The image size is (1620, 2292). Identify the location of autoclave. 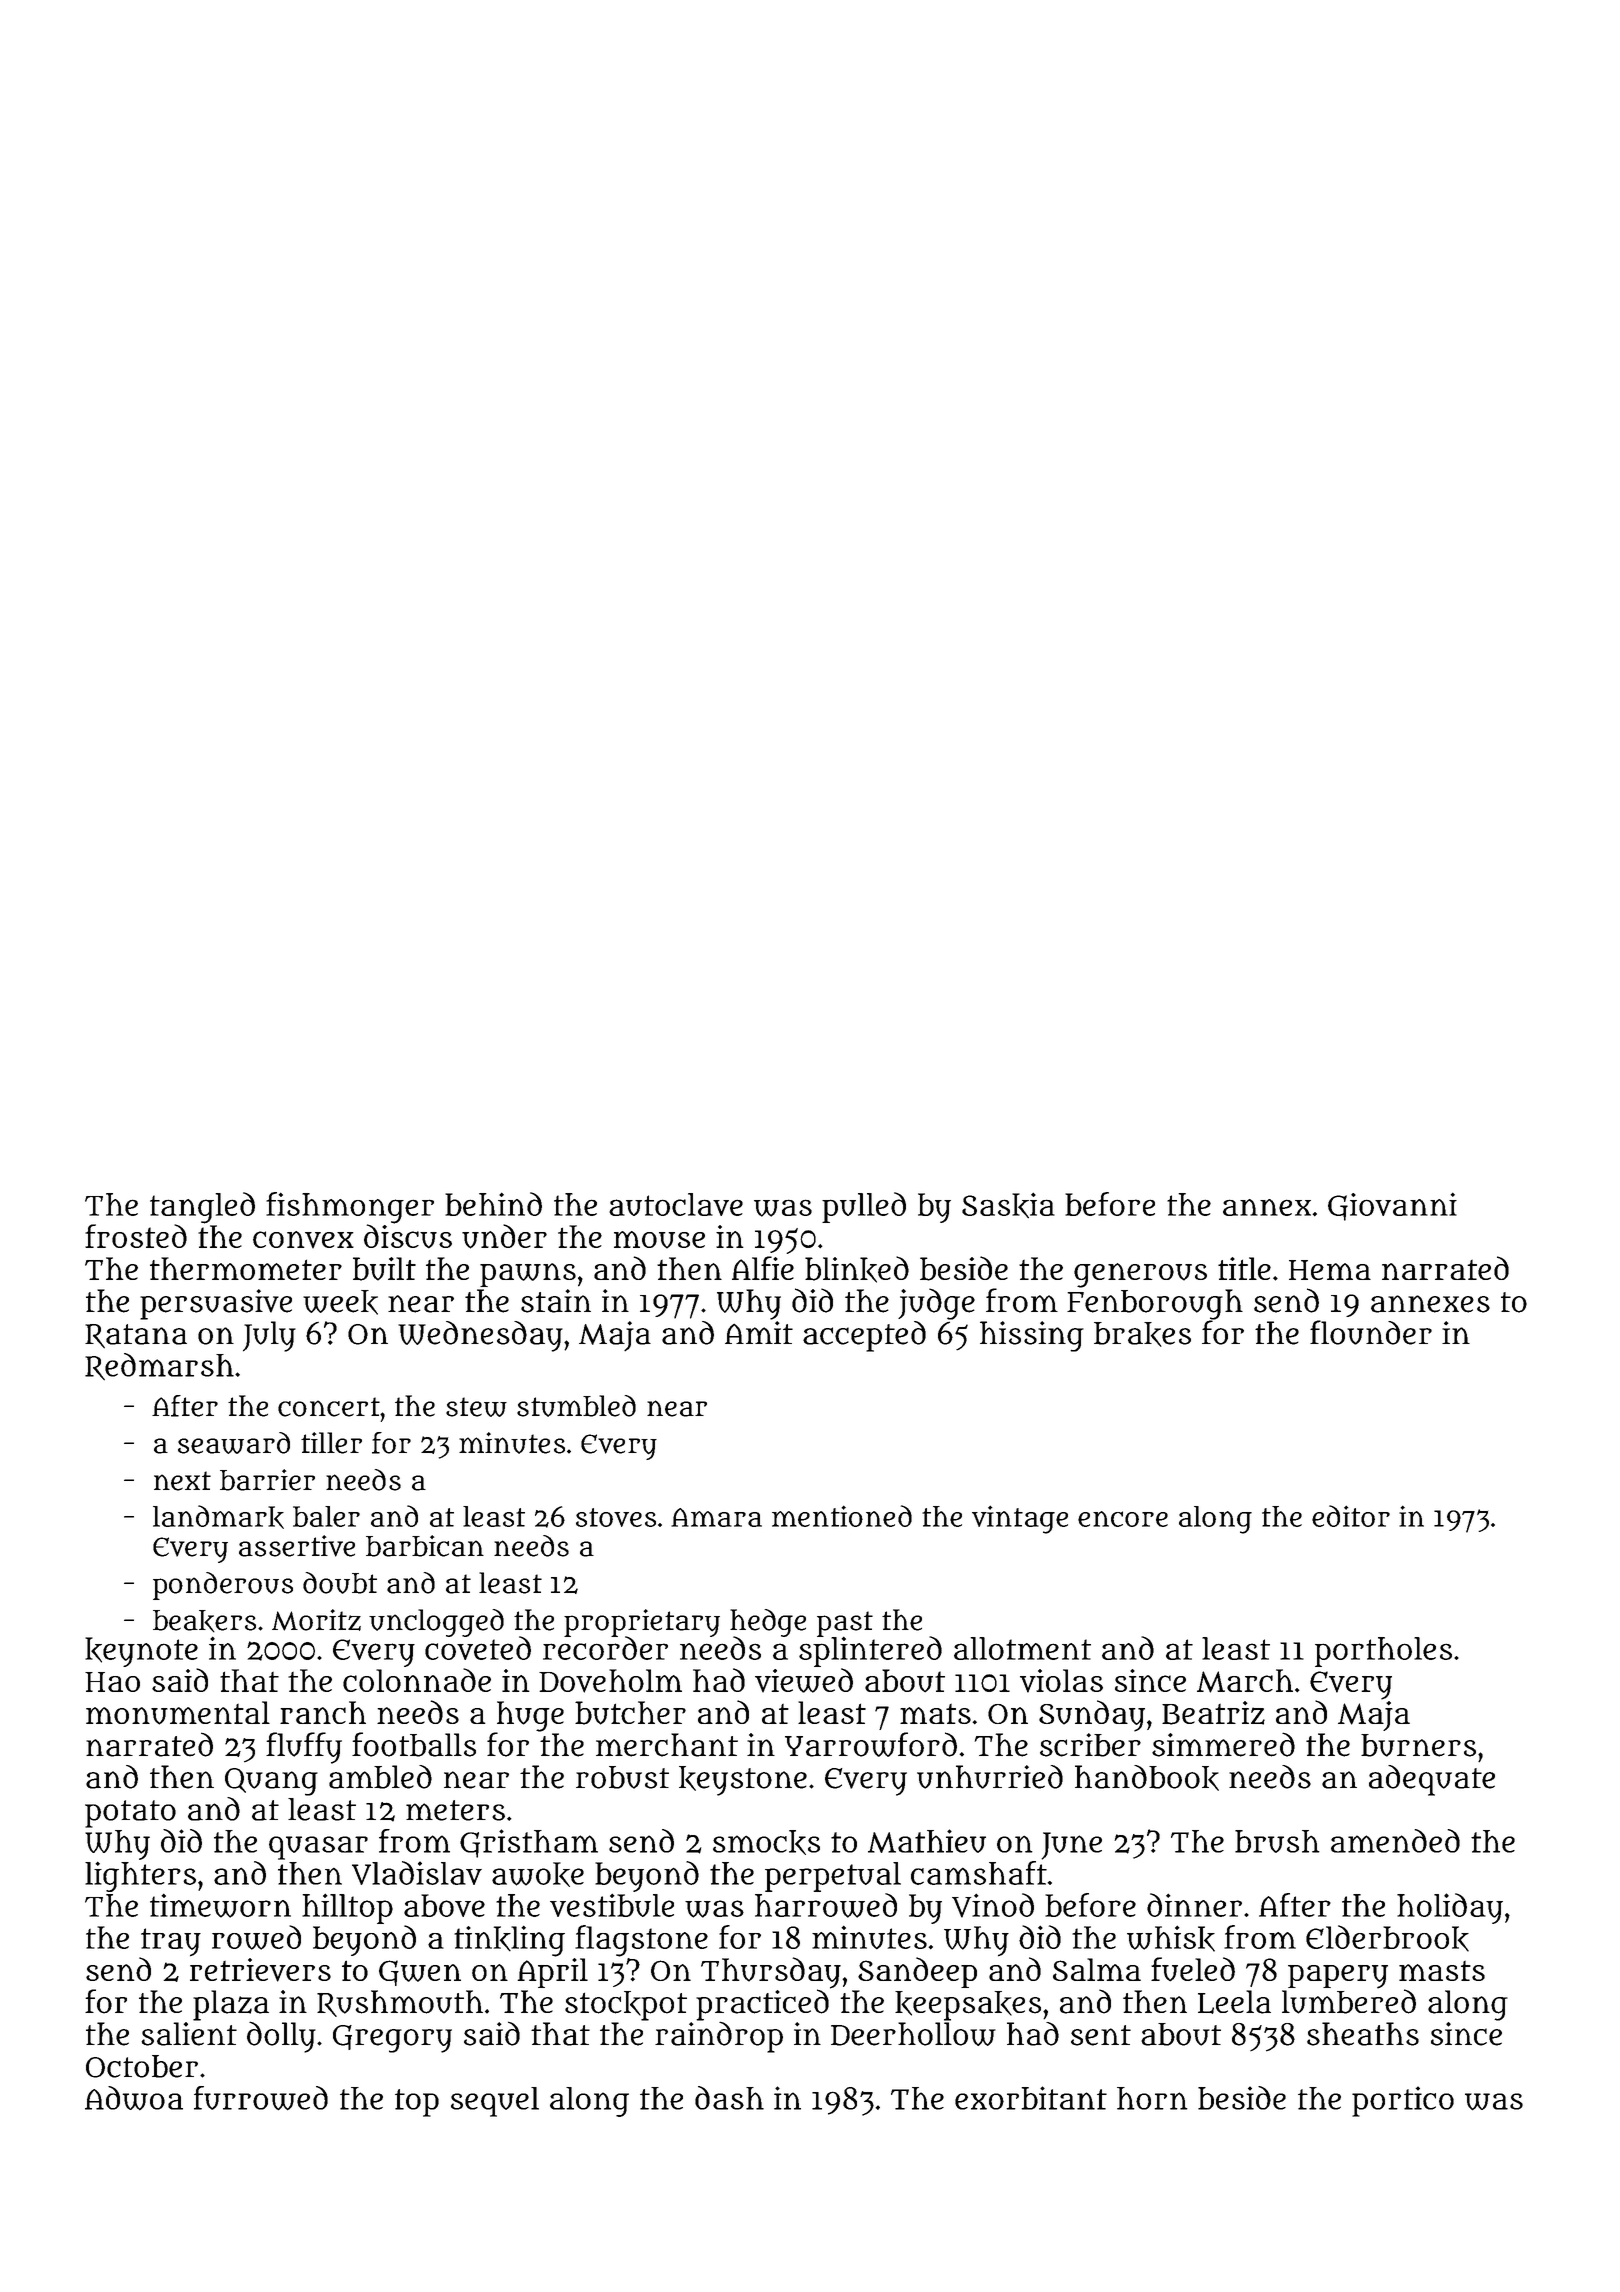
(676, 1204).
